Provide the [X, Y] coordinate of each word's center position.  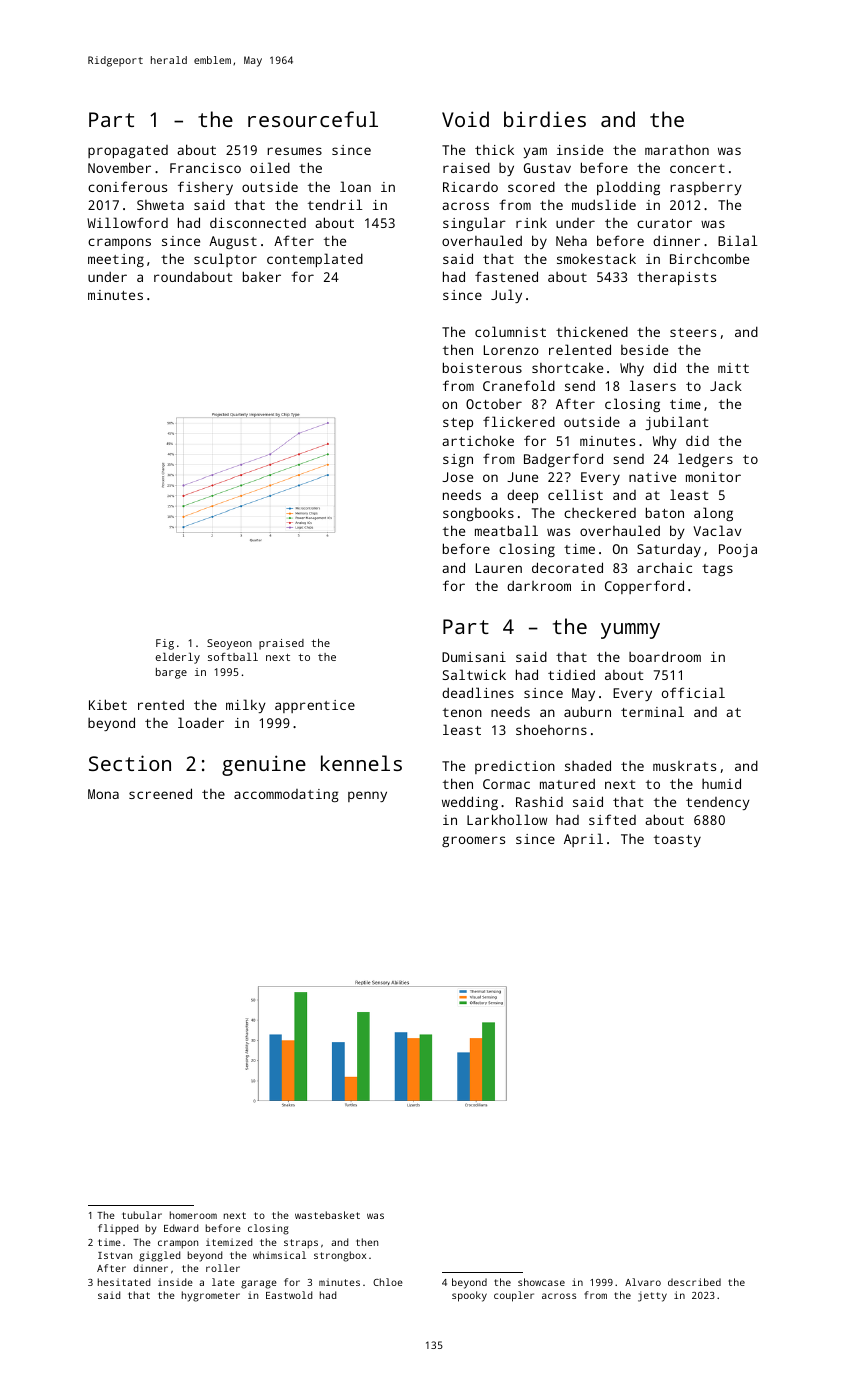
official [693, 692]
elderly [178, 658]
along [713, 514]
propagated [128, 152]
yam [535, 152]
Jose [457, 477]
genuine [264, 765]
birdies [545, 119]
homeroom [193, 1215]
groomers [473, 841]
